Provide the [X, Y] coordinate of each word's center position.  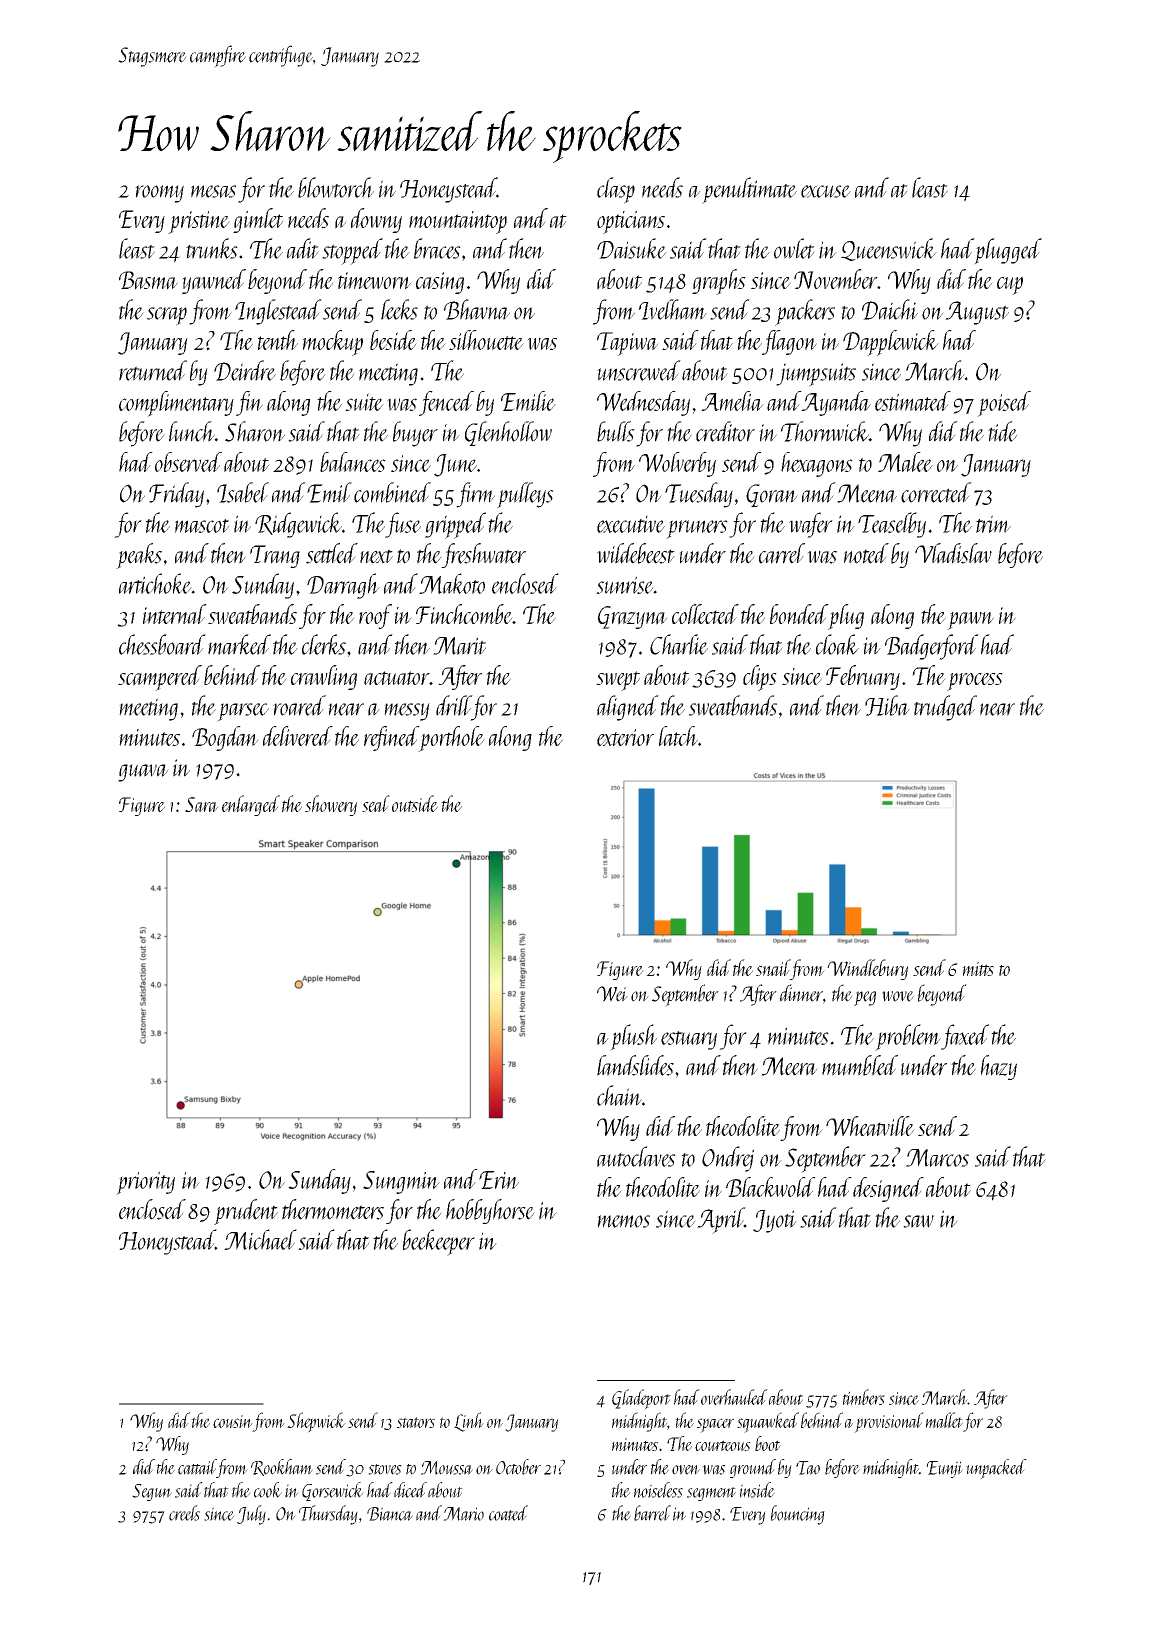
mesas [213, 191]
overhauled [734, 1397]
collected [705, 614]
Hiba [887, 705]
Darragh [343, 586]
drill [453, 705]
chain [619, 1095]
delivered [298, 736]
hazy [999, 1067]
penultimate [749, 190]
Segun [152, 1492]
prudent [246, 1212]
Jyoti [775, 1221]
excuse [826, 191]
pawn [970, 621]
